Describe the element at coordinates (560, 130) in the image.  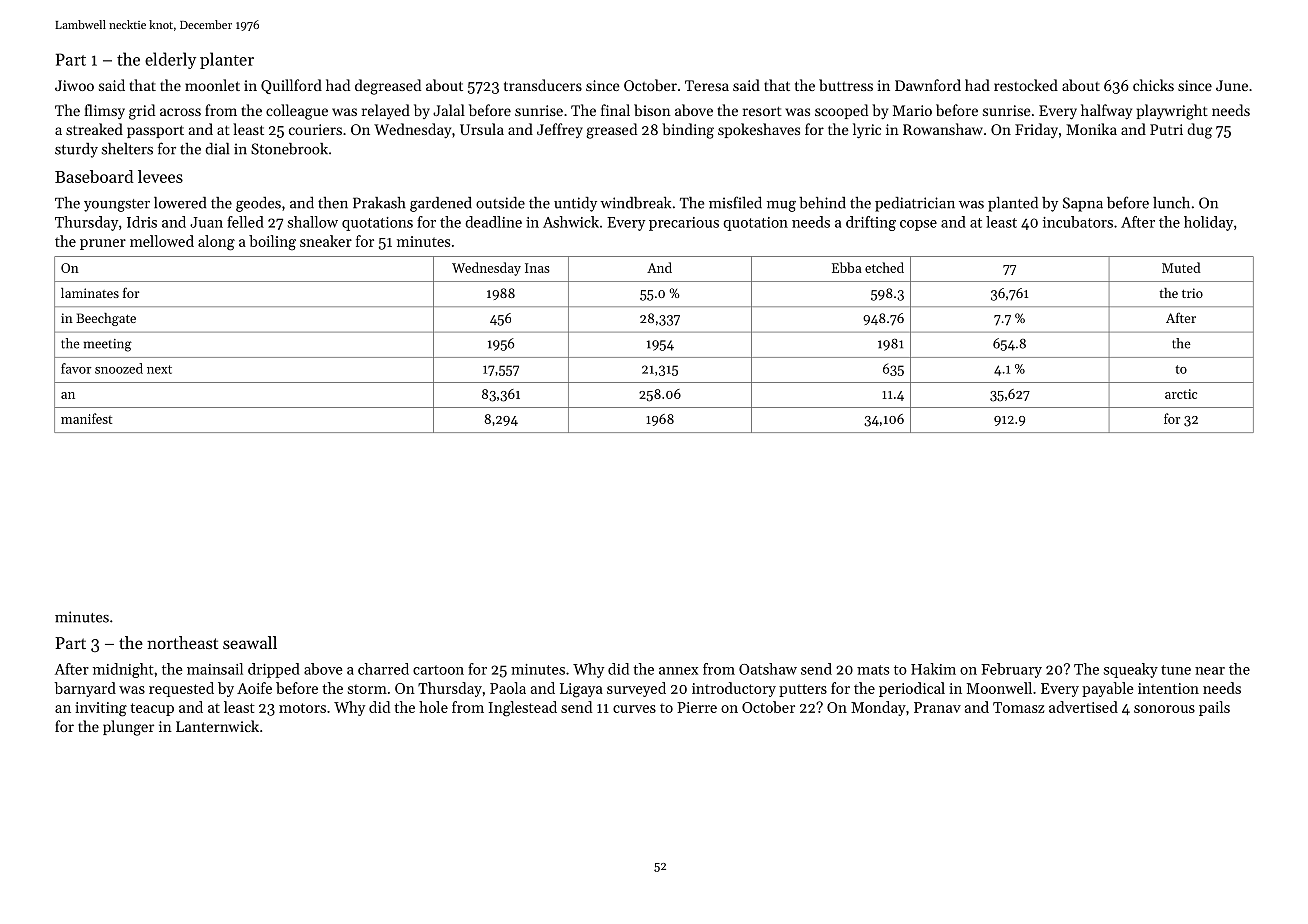
I see `Jeffrey` at that location.
